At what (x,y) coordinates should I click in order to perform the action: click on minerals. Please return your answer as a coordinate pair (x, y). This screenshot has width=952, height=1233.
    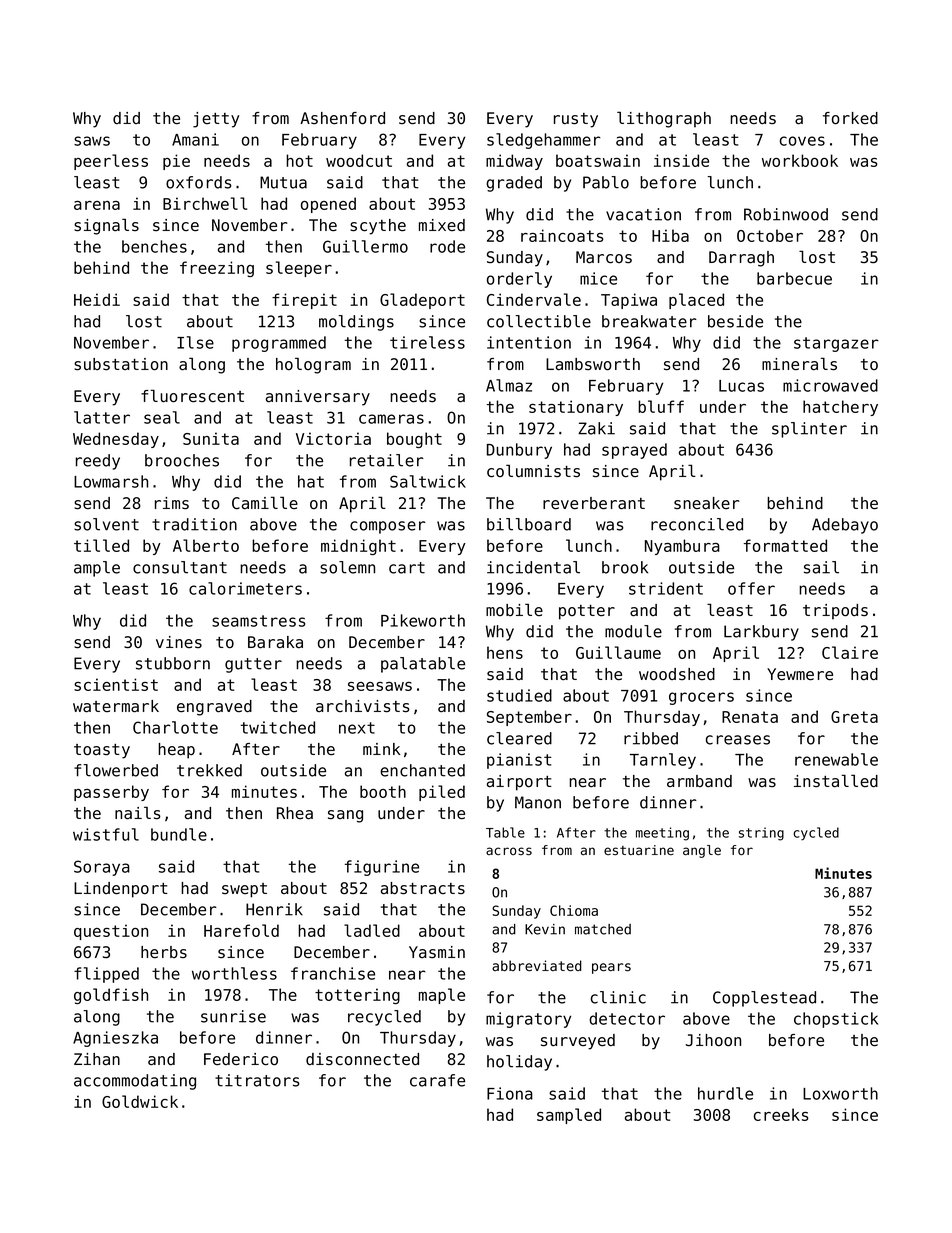
    Looking at the image, I should click on (799, 364).
